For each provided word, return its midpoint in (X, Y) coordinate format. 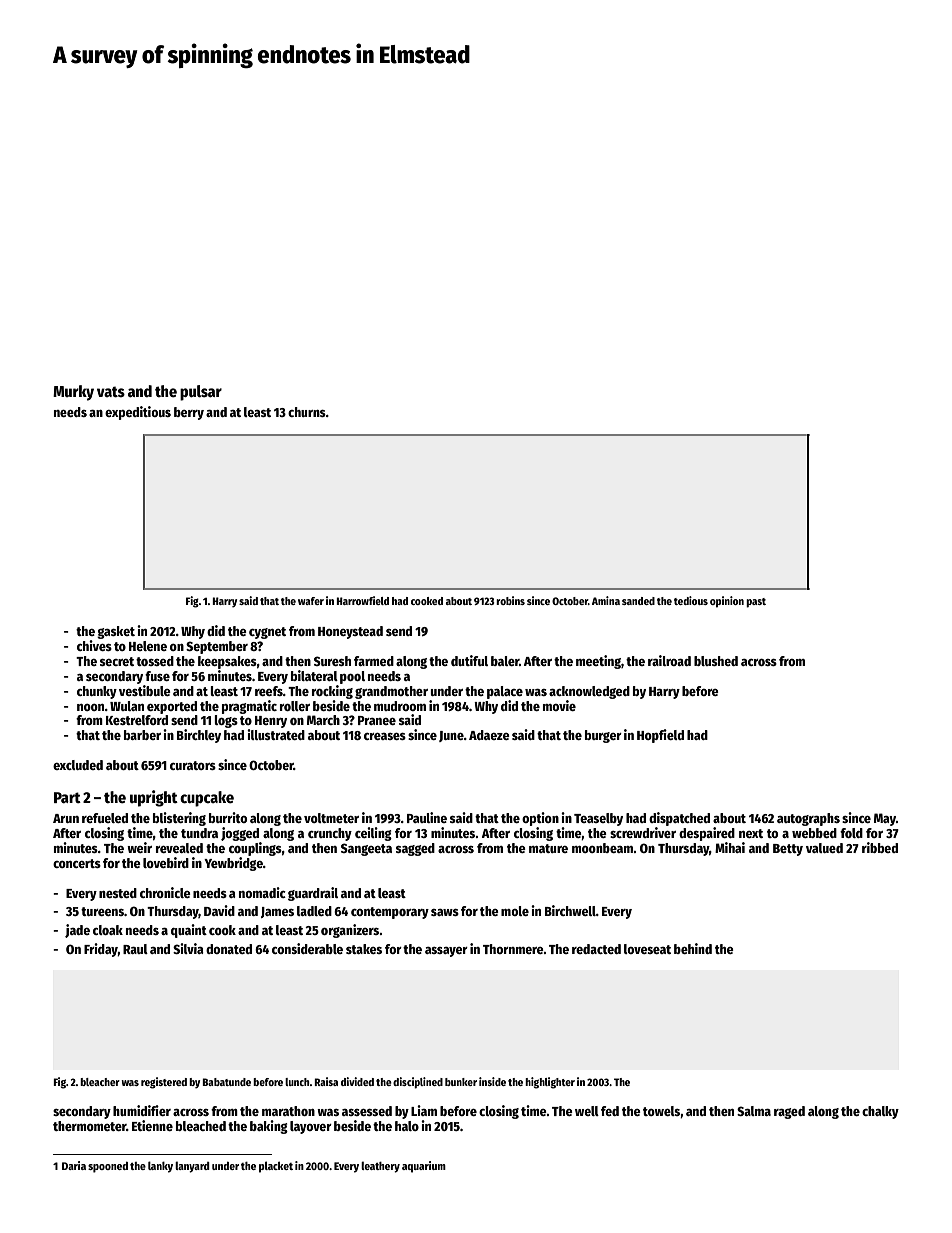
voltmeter (331, 818)
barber (142, 735)
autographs (808, 819)
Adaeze (489, 735)
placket (276, 1167)
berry (189, 413)
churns (307, 412)
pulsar (201, 393)
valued (824, 848)
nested (118, 893)
